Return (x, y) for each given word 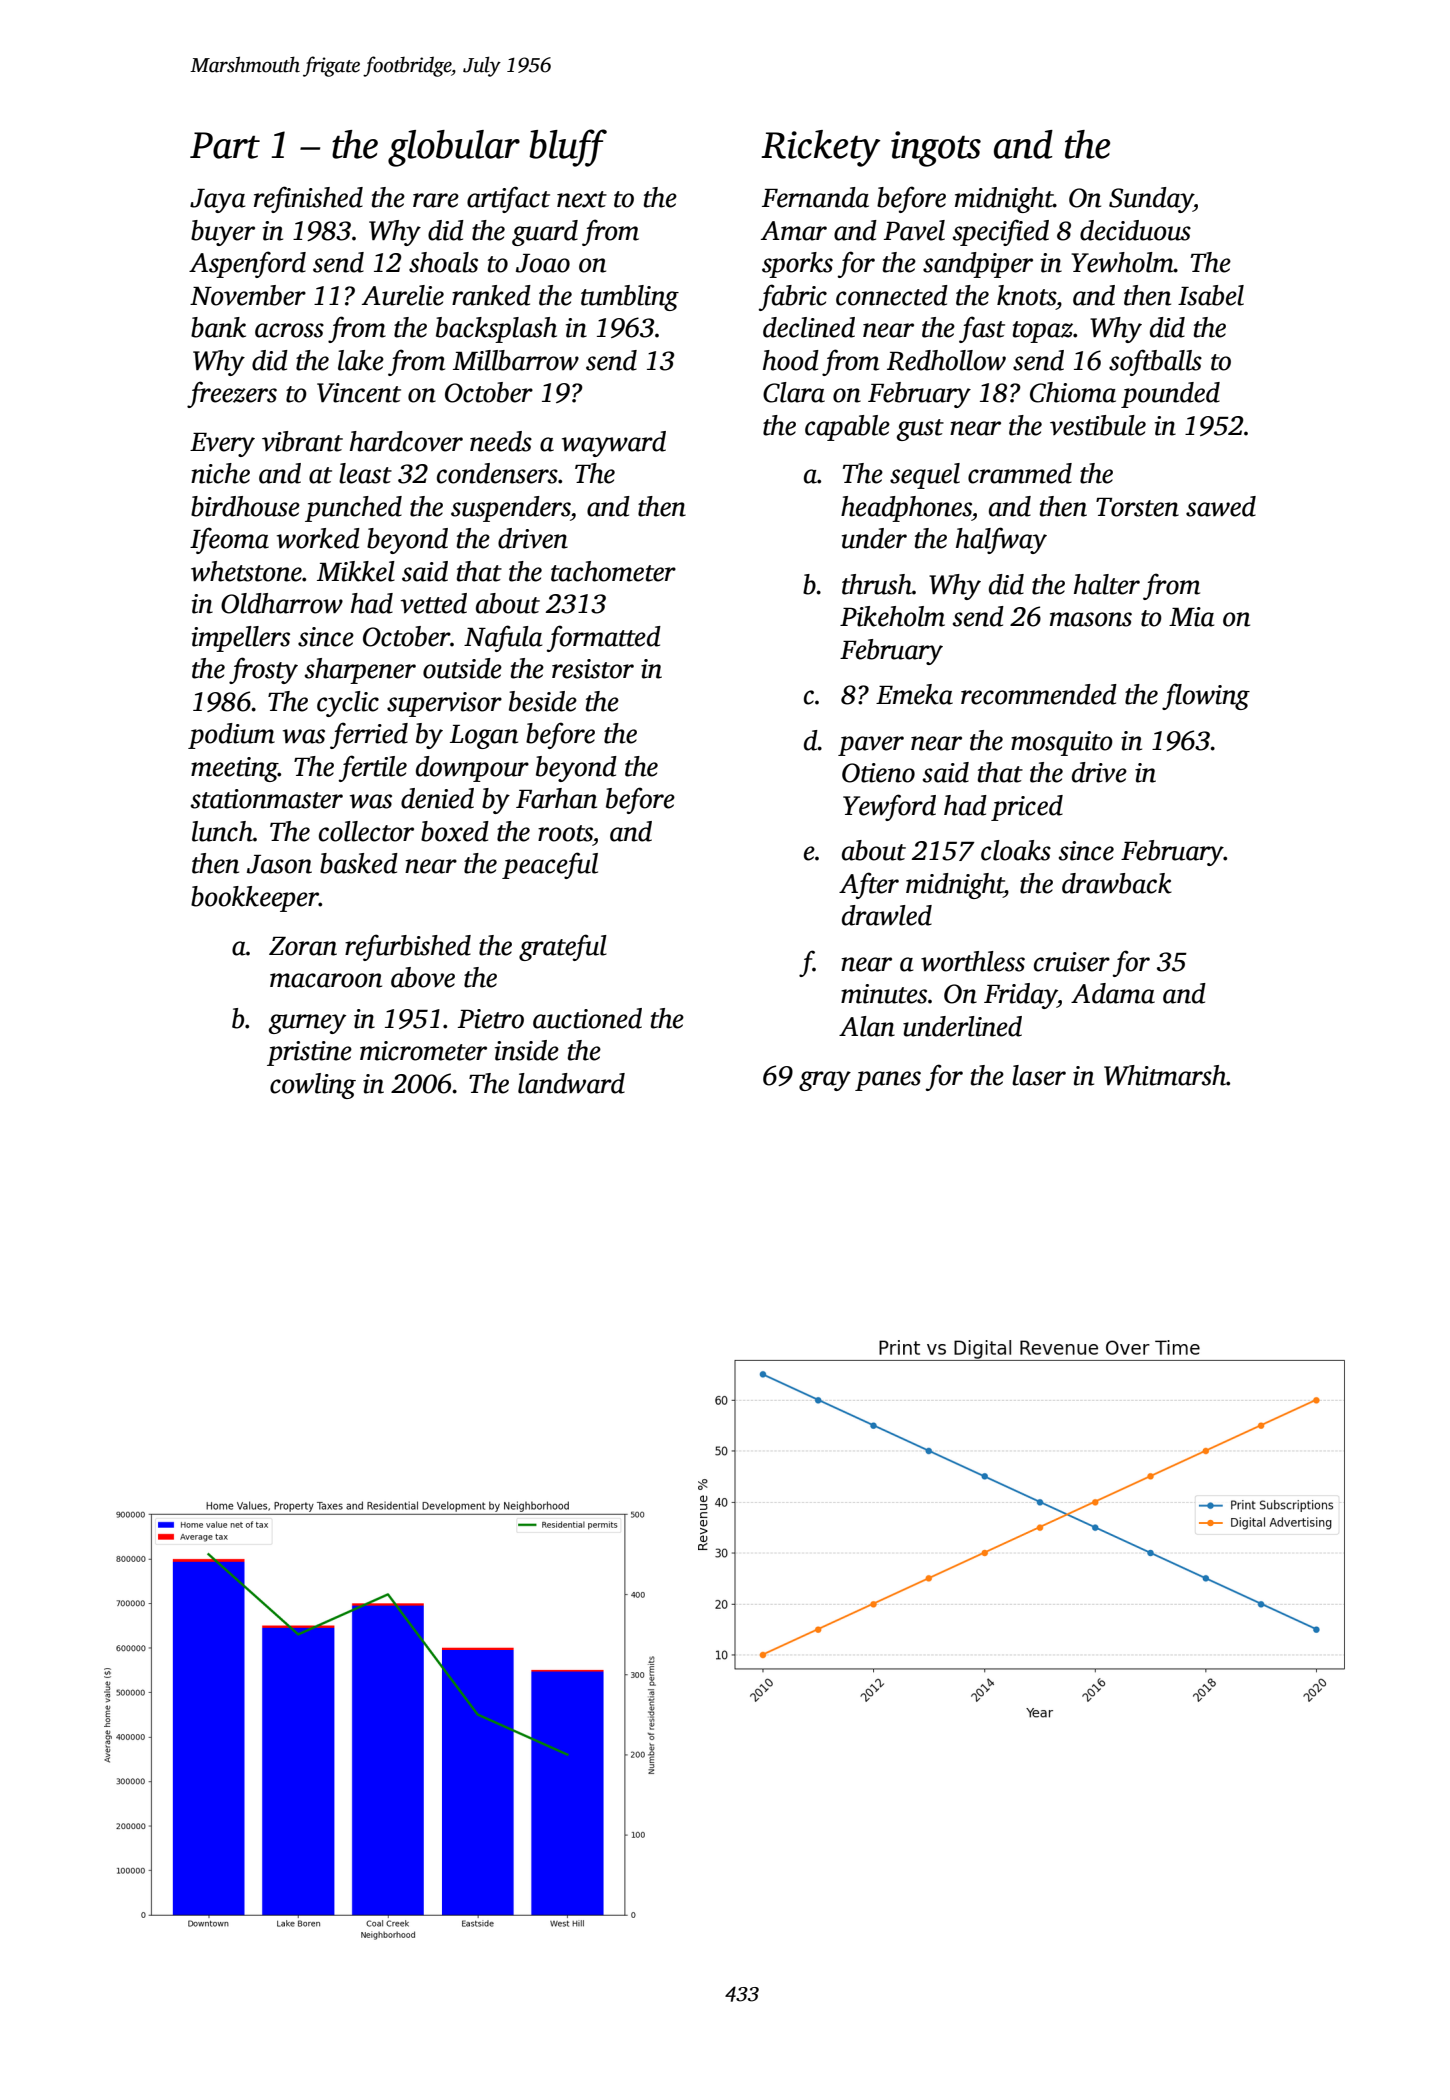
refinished (308, 199)
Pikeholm (892, 616)
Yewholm (1122, 262)
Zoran (303, 946)
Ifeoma (229, 540)
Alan (867, 1026)
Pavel (914, 230)
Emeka (914, 694)
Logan (484, 737)
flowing (1206, 696)
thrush (877, 584)
